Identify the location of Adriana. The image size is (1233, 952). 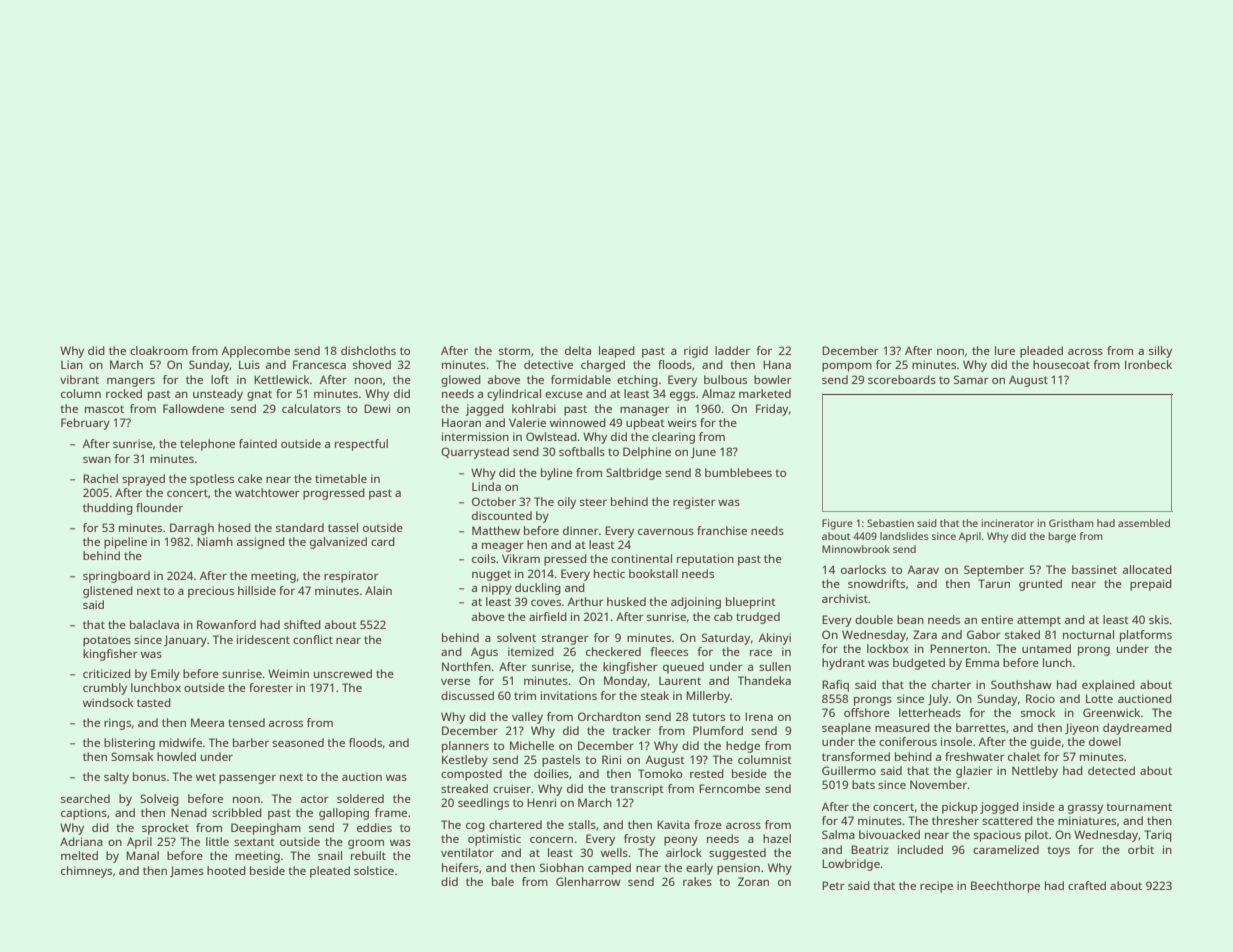
(81, 841).
